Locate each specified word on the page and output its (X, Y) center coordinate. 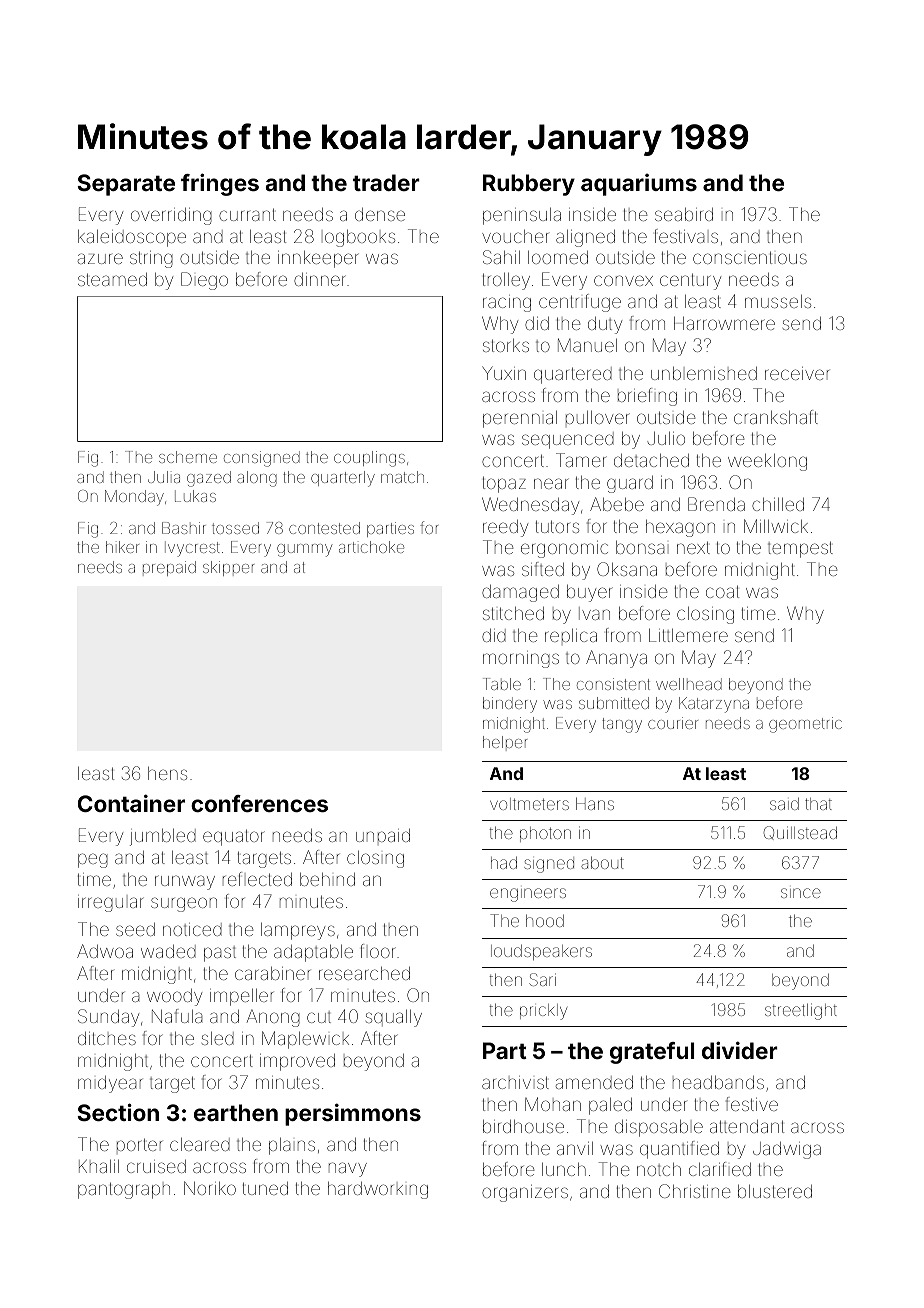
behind (327, 879)
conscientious (750, 257)
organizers (525, 1193)
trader (386, 182)
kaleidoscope (132, 238)
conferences (259, 803)
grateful (652, 1053)
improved (297, 1062)
